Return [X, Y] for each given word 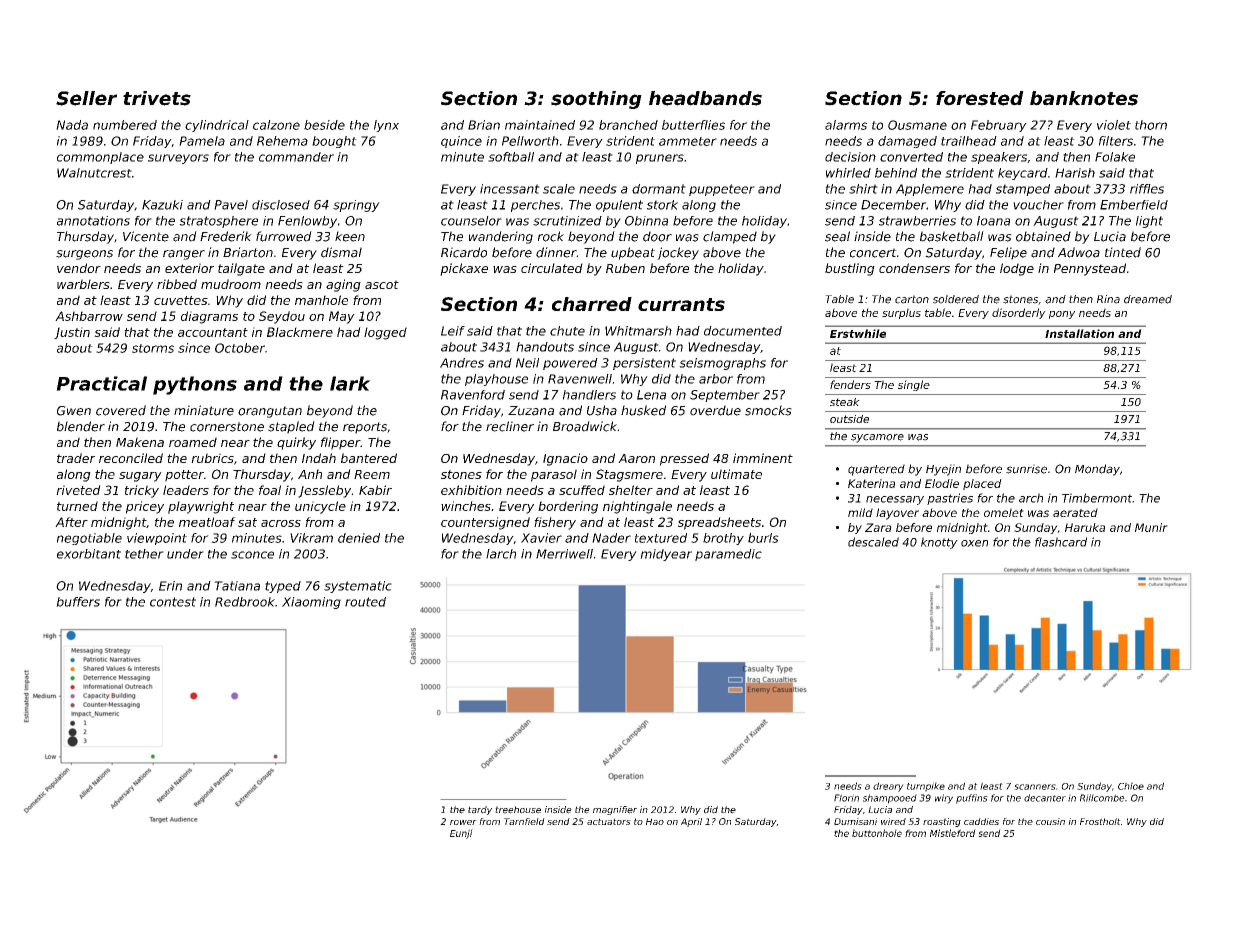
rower [463, 822]
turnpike [926, 787]
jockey [678, 253]
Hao [655, 821]
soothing [596, 100]
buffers [78, 602]
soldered [956, 299]
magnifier [615, 810]
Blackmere [300, 332]
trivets [157, 98]
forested [980, 98]
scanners [1035, 787]
